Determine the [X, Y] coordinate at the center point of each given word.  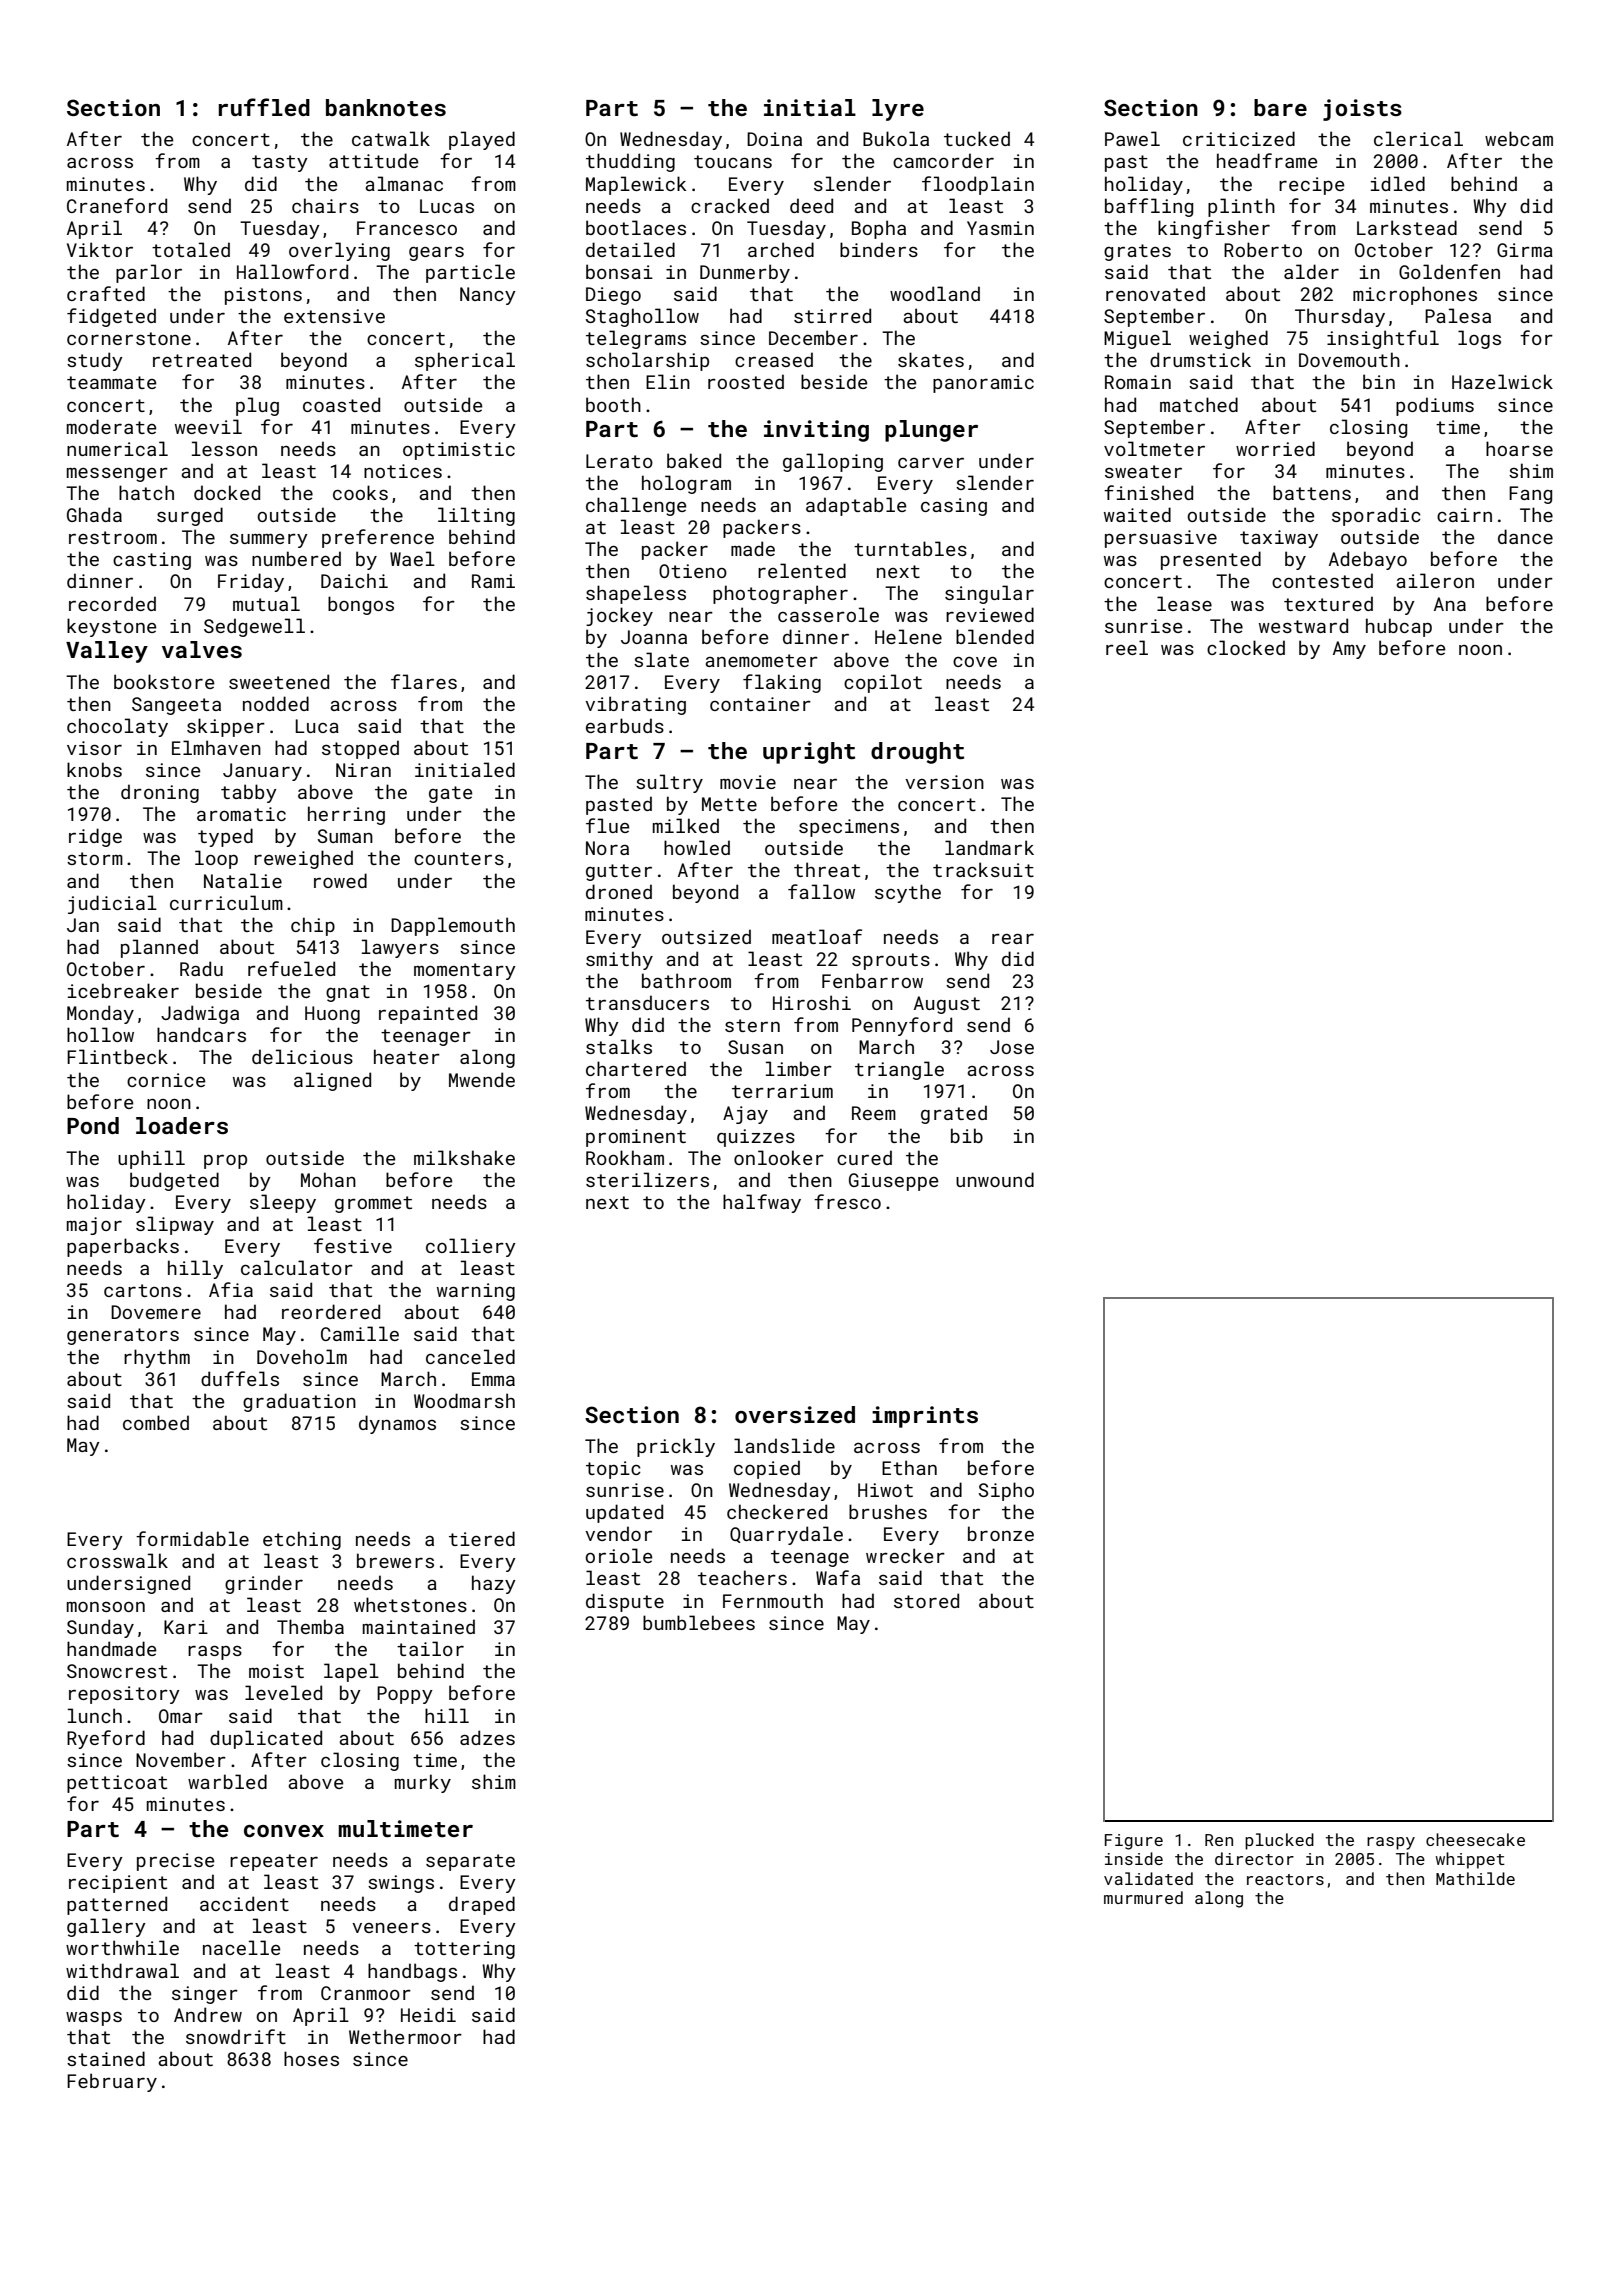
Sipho [1006, 1491]
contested [1322, 580]
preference [378, 538]
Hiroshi [812, 1002]
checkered [777, 1511]
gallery [106, 1927]
